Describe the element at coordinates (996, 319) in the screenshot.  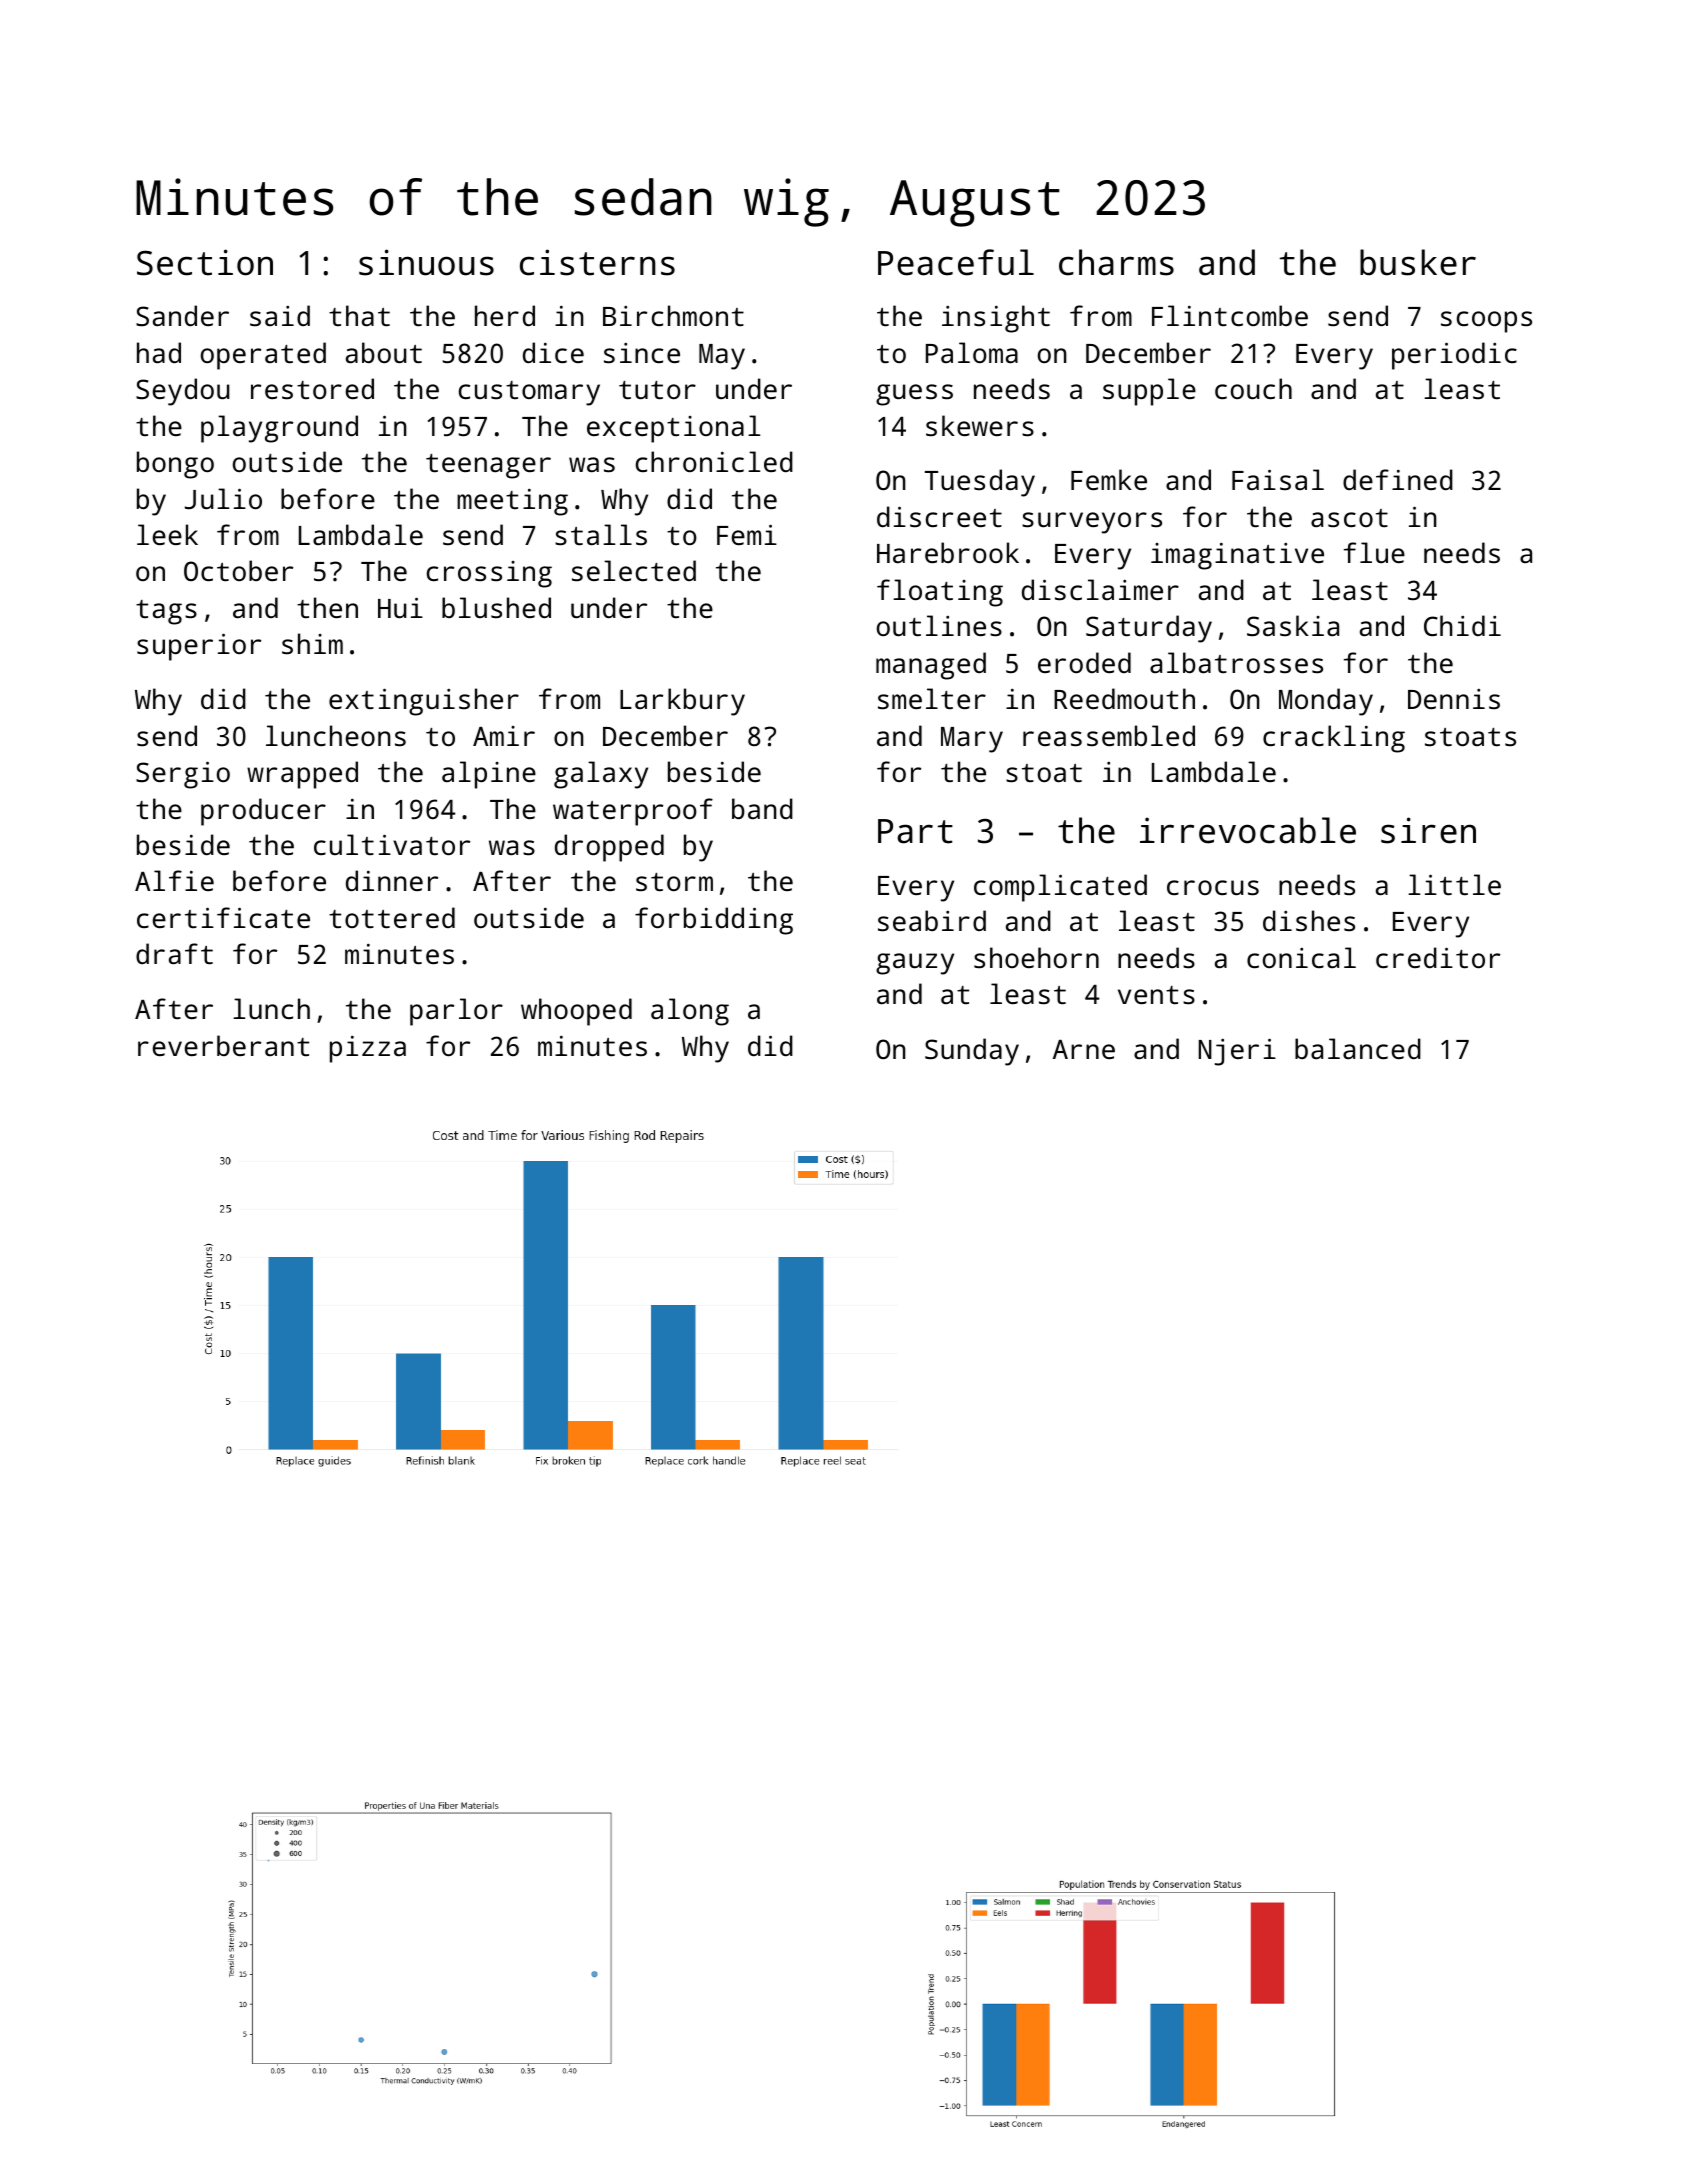
I see `insight` at that location.
